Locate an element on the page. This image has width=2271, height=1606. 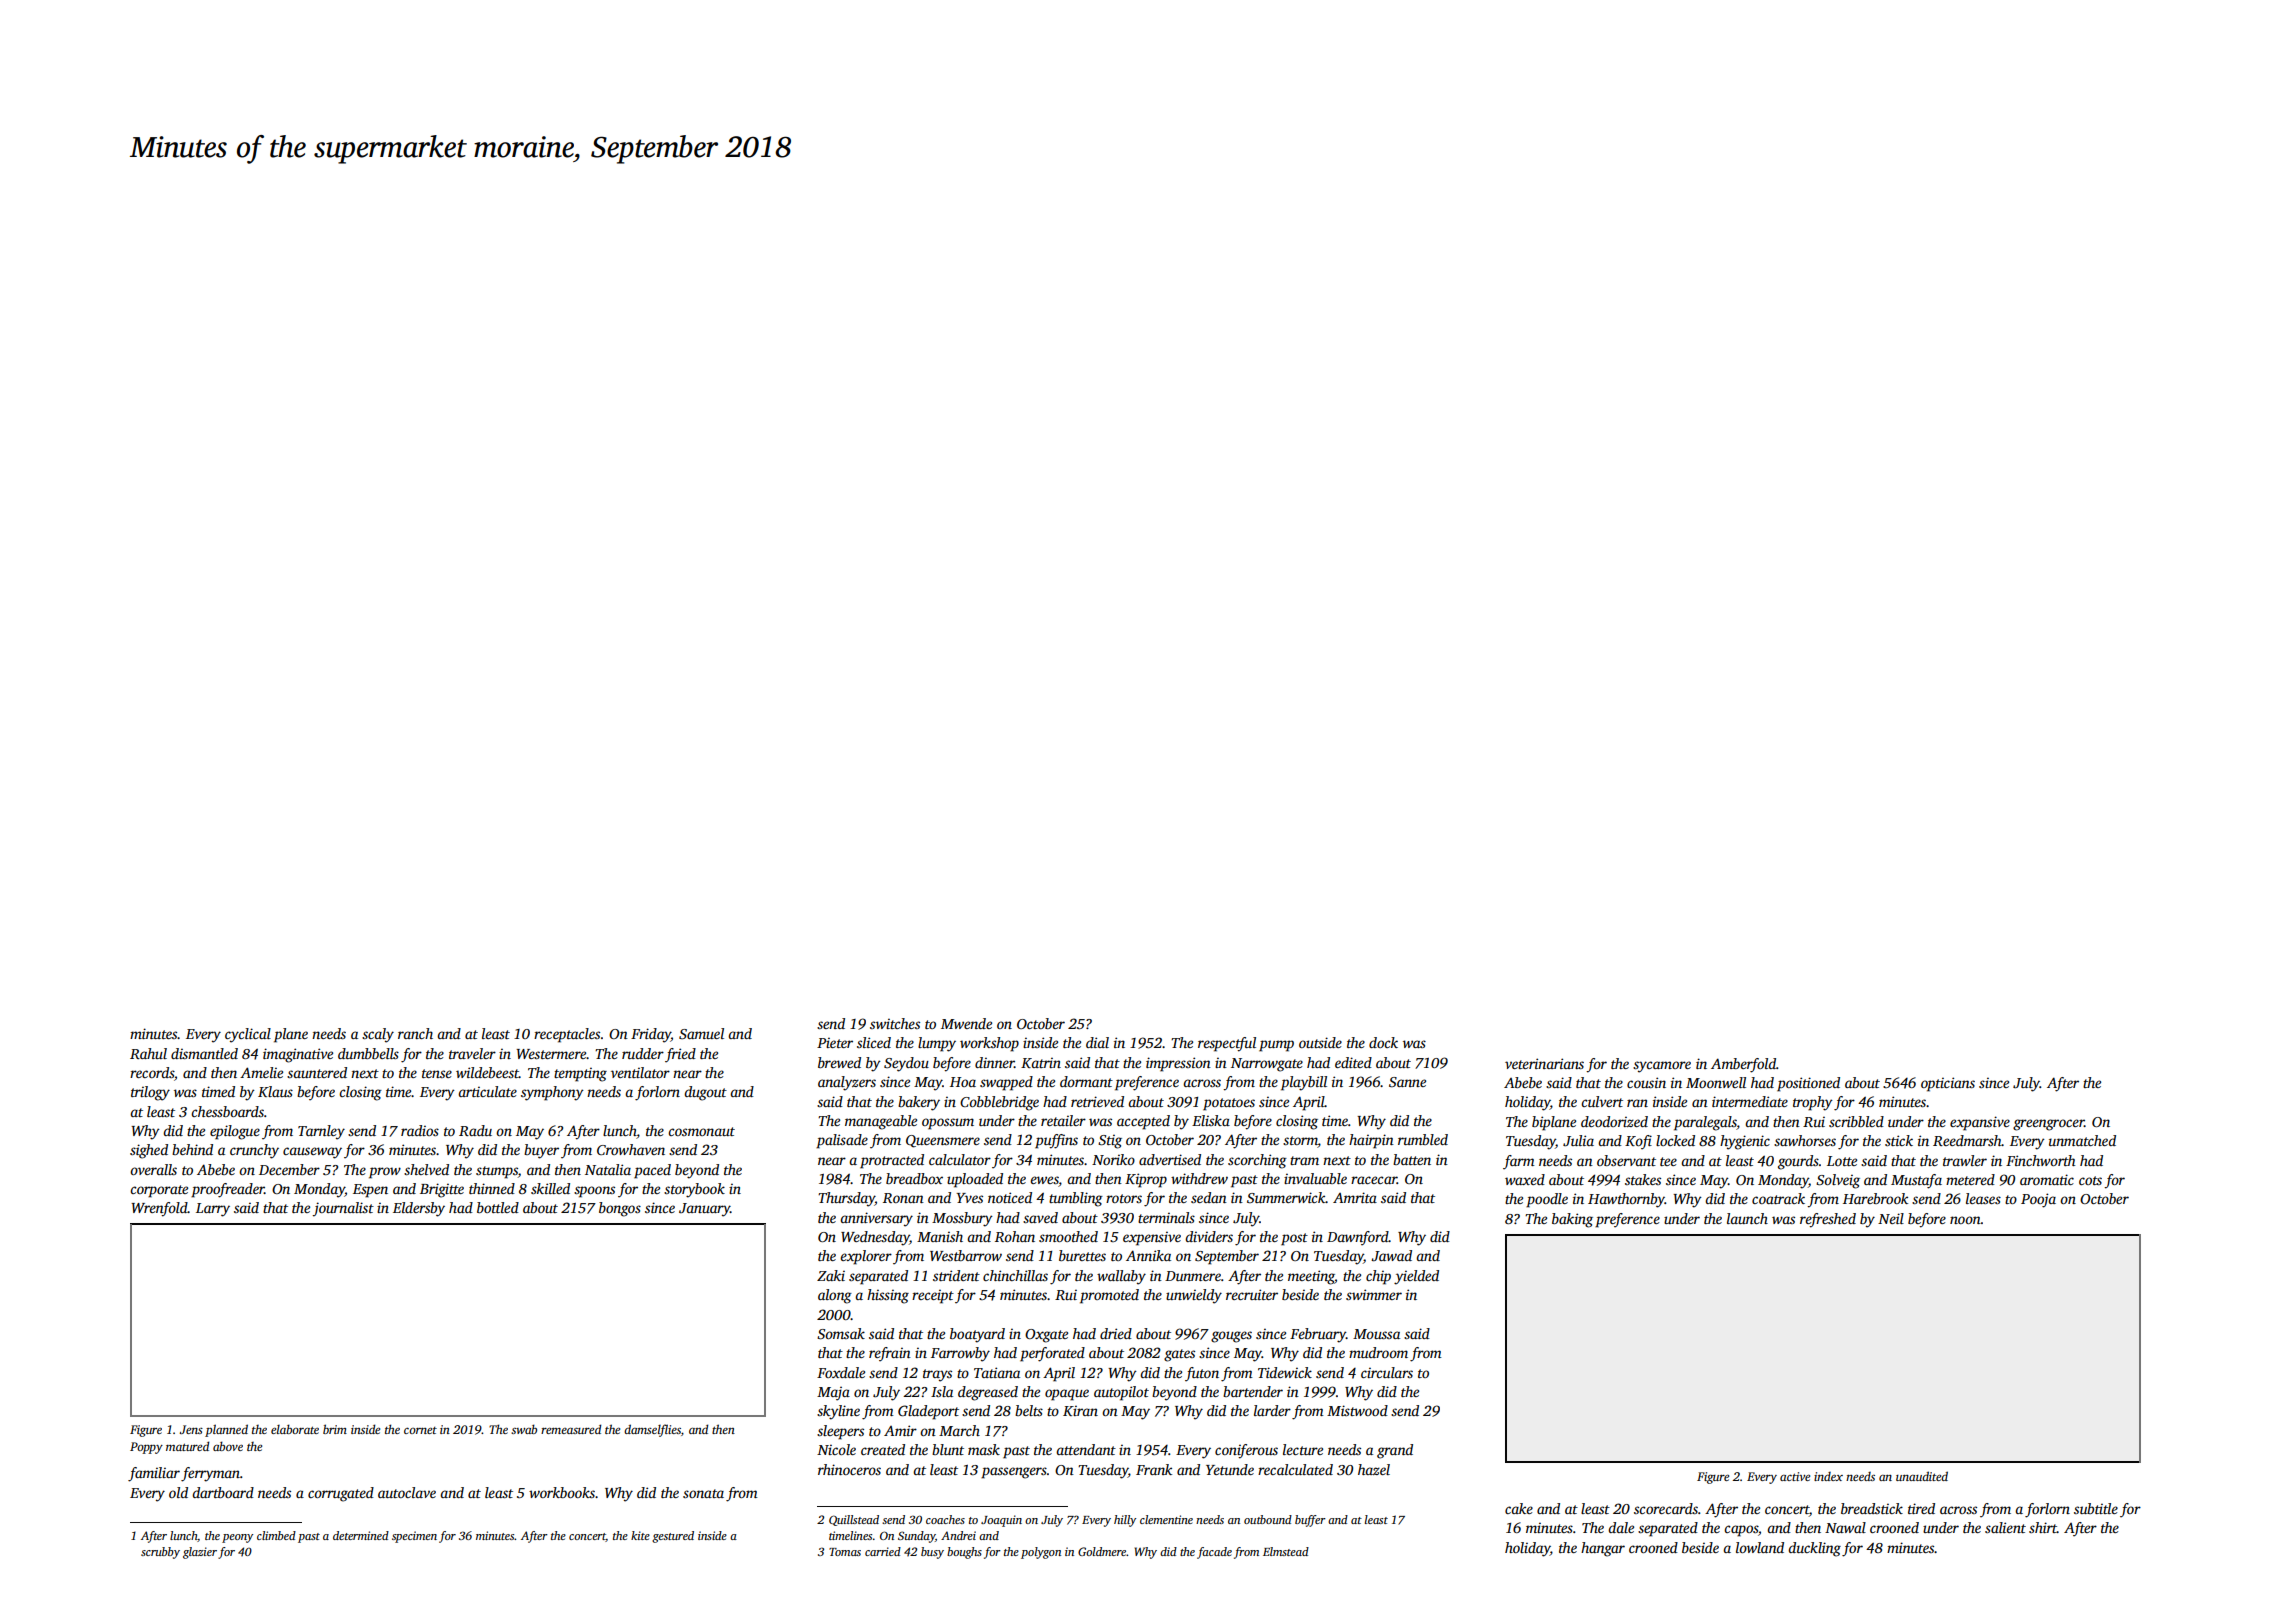
waxed is located at coordinates (1525, 1179).
